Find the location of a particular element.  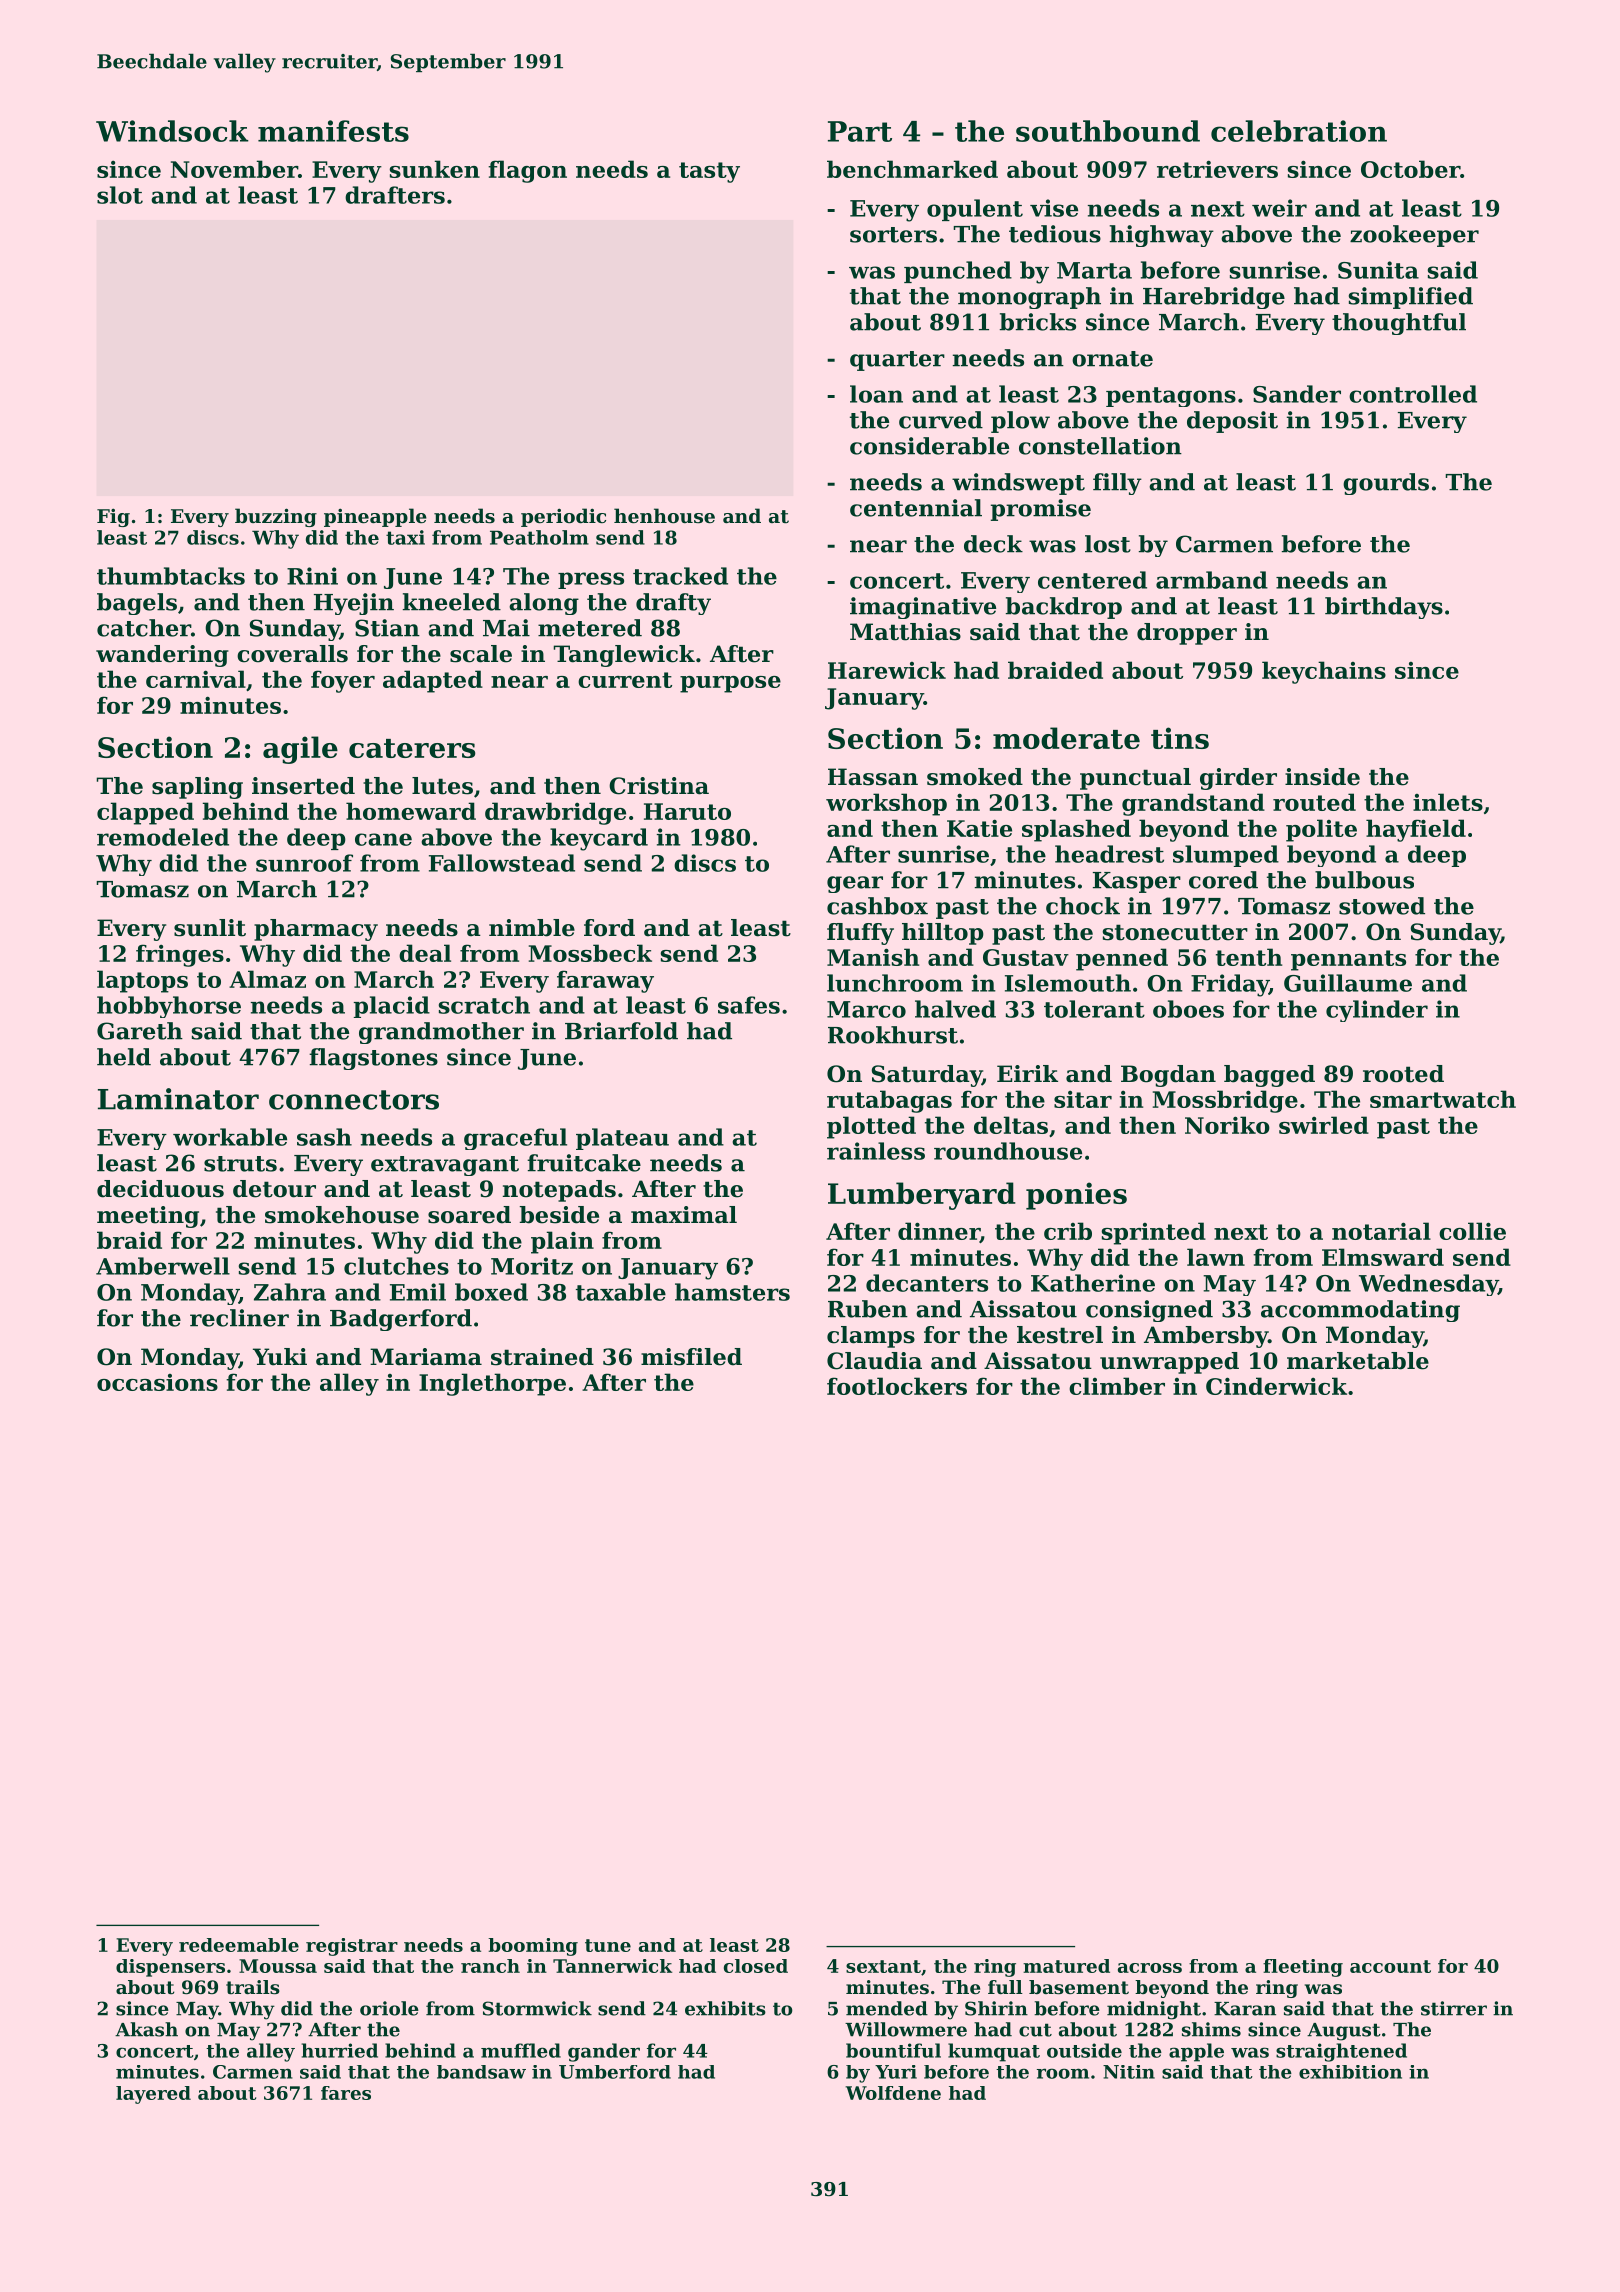

occasions is located at coordinates (157, 1382).
